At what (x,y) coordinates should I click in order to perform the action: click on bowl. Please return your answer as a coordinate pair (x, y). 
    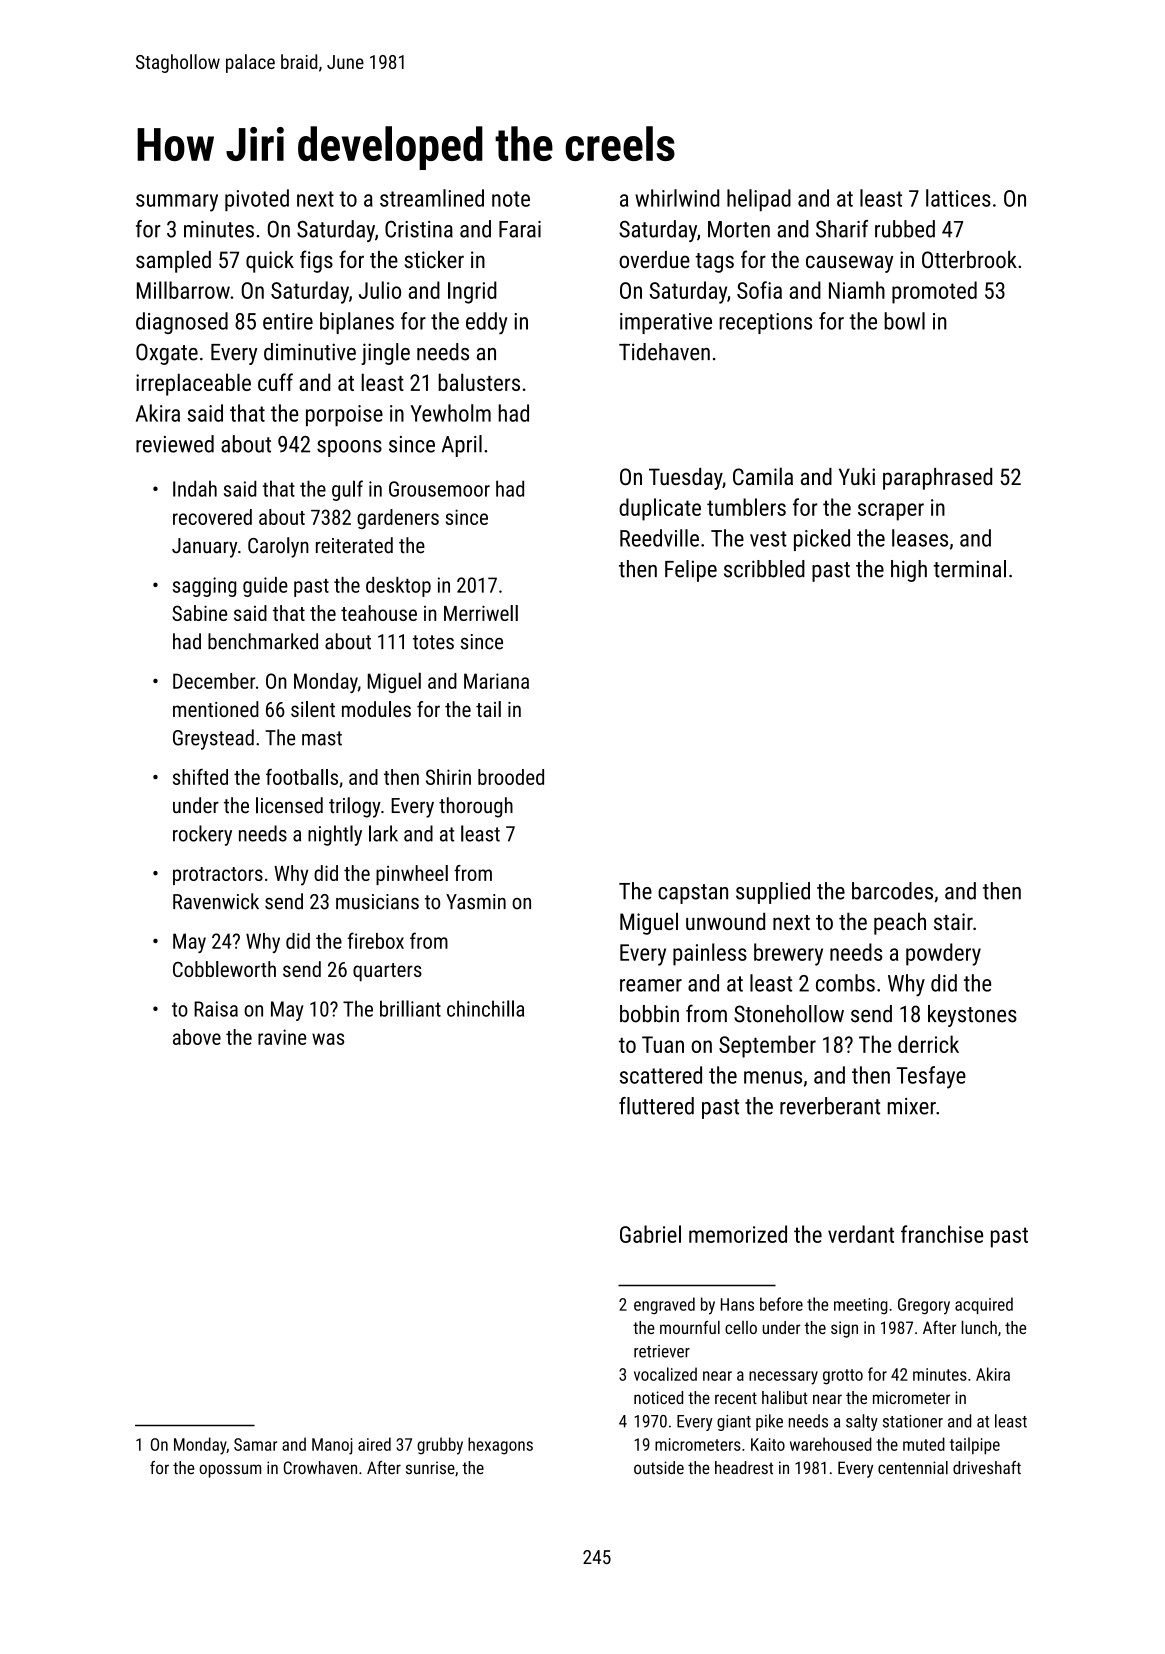
    Looking at the image, I should click on (904, 321).
